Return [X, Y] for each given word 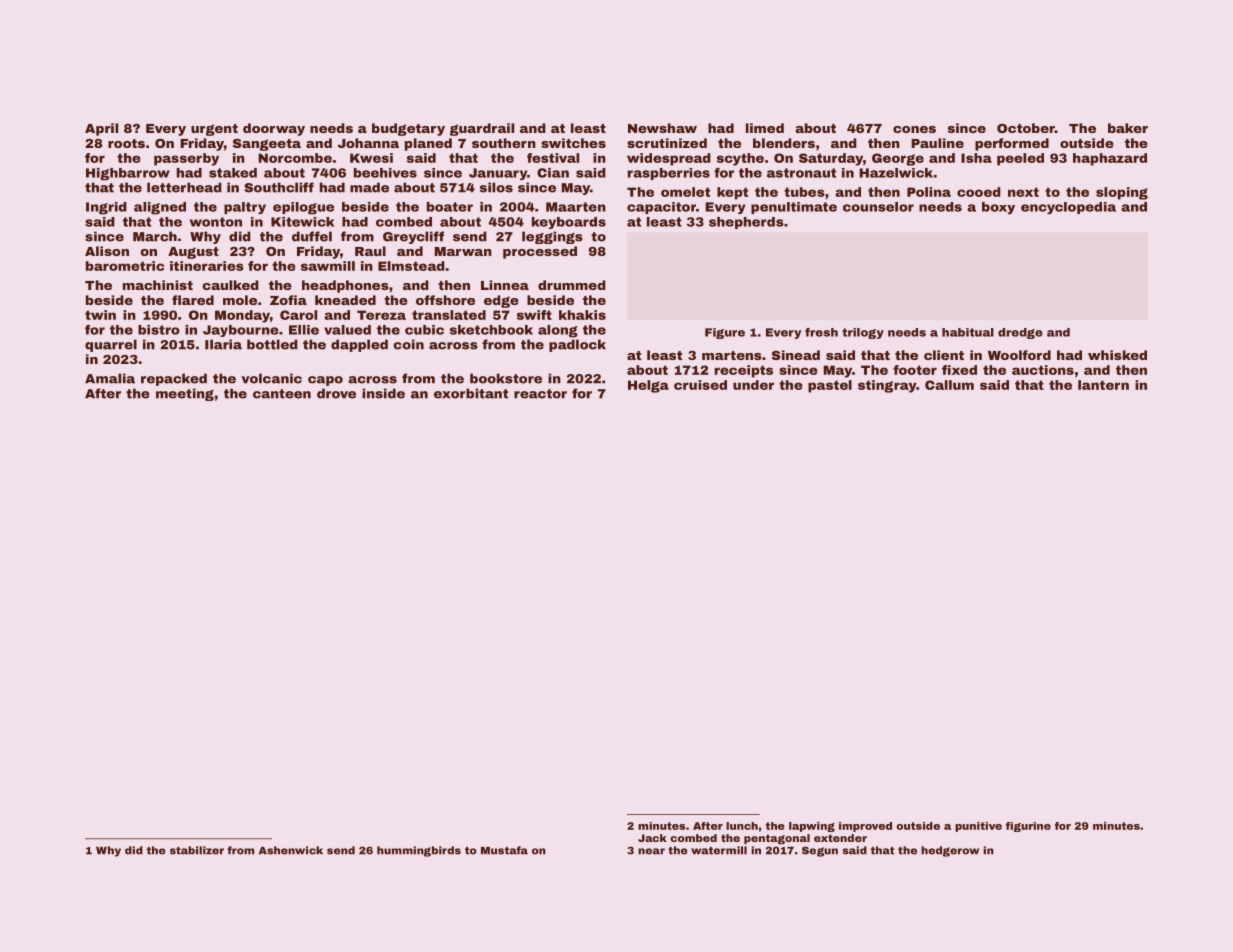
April [101, 129]
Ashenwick [291, 850]
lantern [1103, 385]
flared [193, 300]
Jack [652, 838]
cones [914, 129]
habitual [968, 332]
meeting [185, 394]
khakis [582, 315]
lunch [742, 826]
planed [428, 144]
